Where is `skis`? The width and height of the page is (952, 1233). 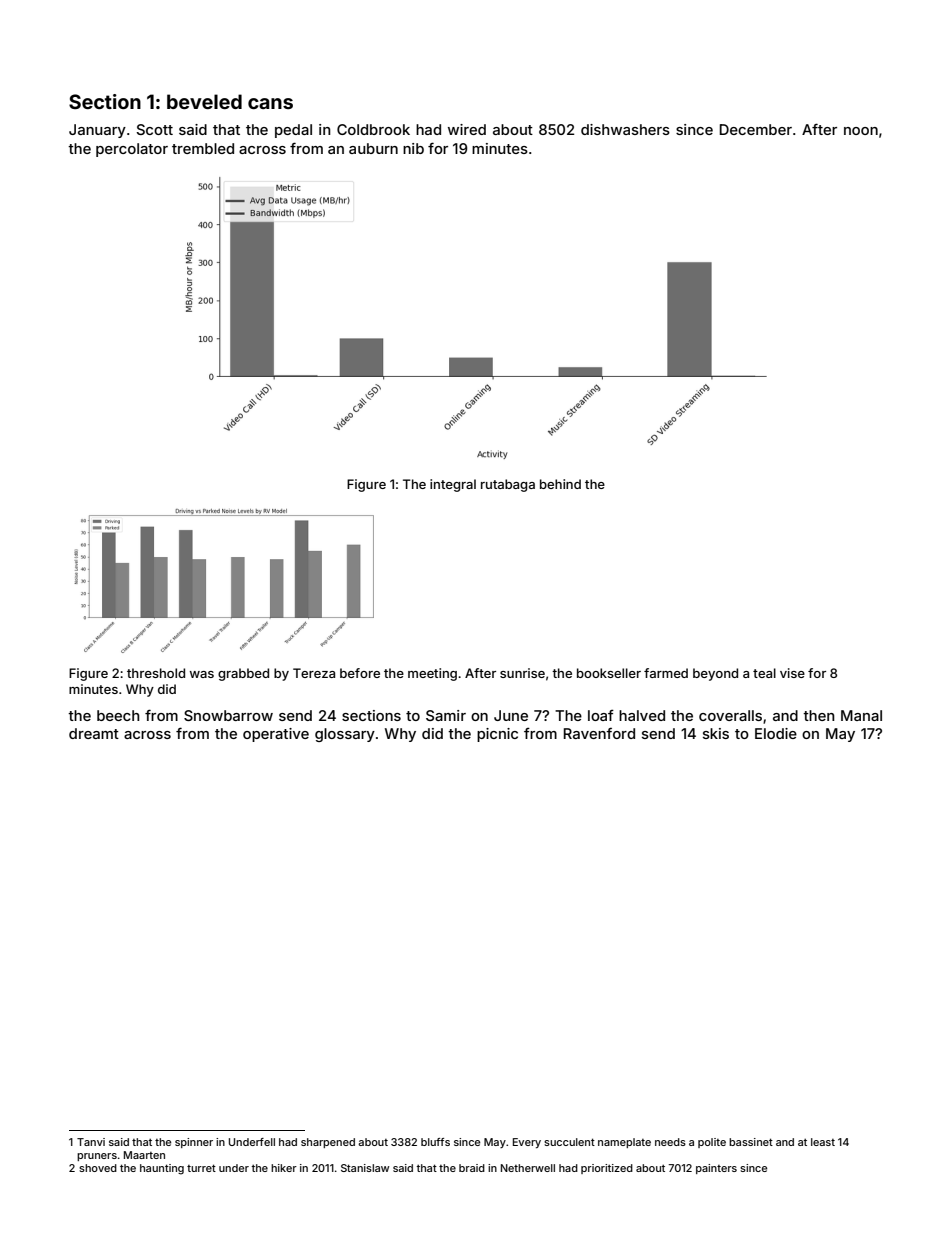
skis is located at coordinates (716, 733).
